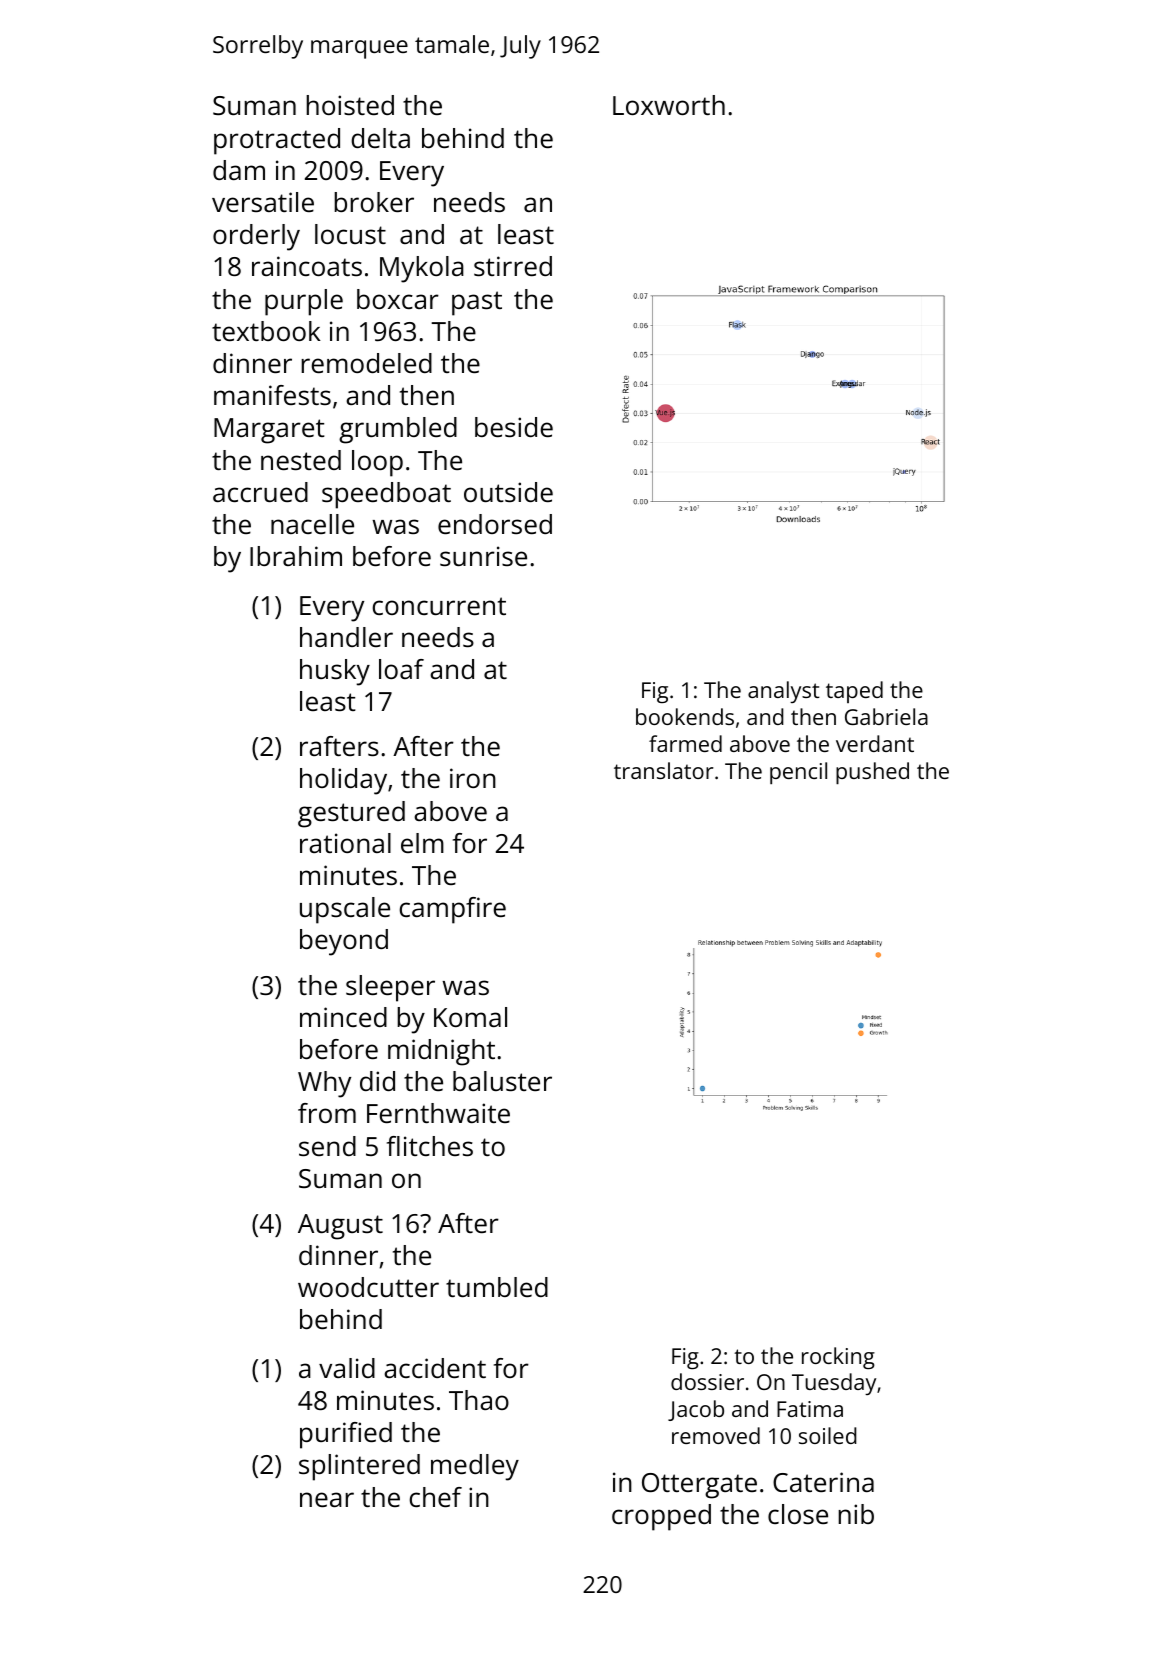 Image resolution: width=1165 pixels, height=1654 pixels. I want to click on tumbled, so click(497, 1287).
